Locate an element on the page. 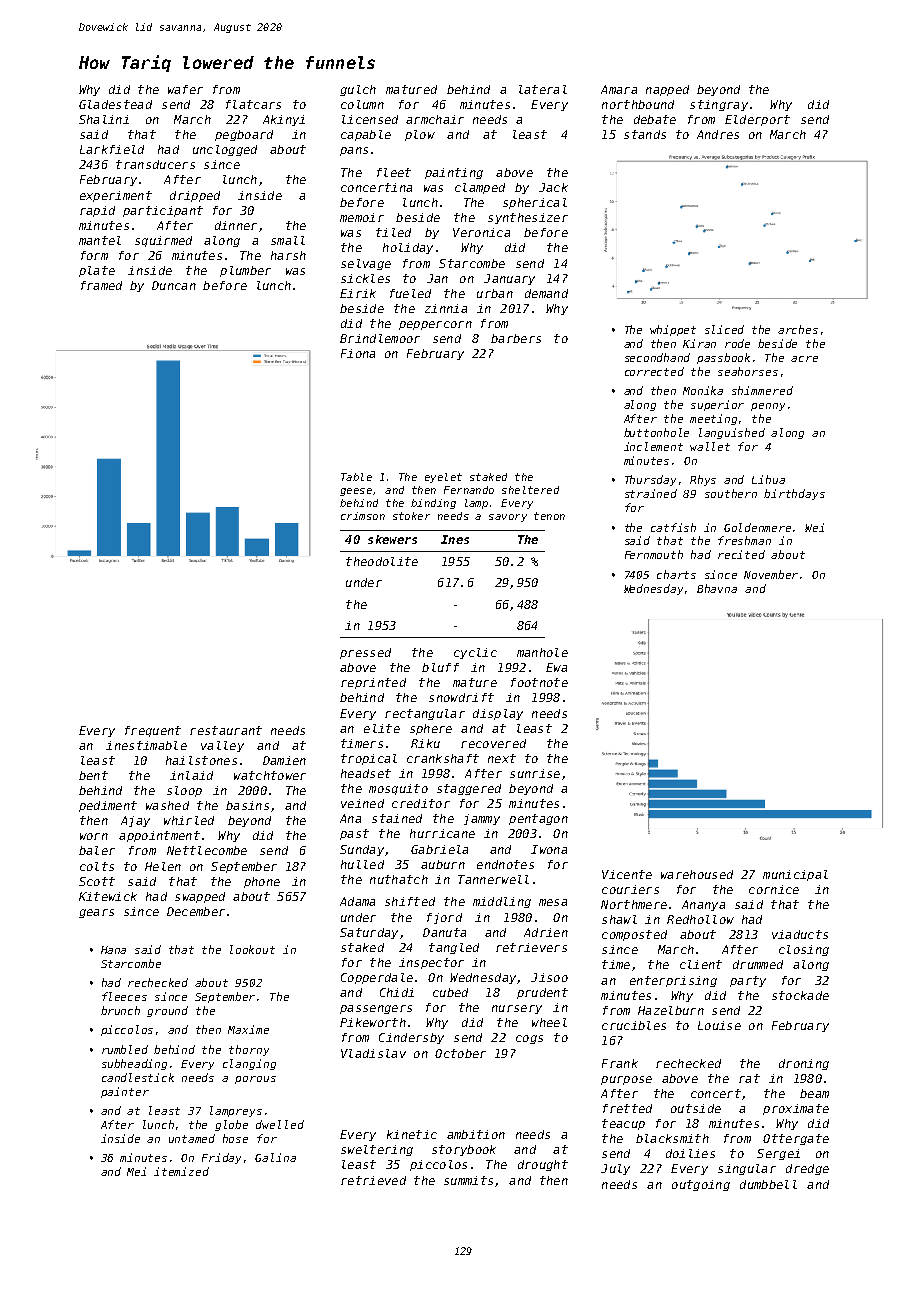  fretted is located at coordinates (627, 1108).
